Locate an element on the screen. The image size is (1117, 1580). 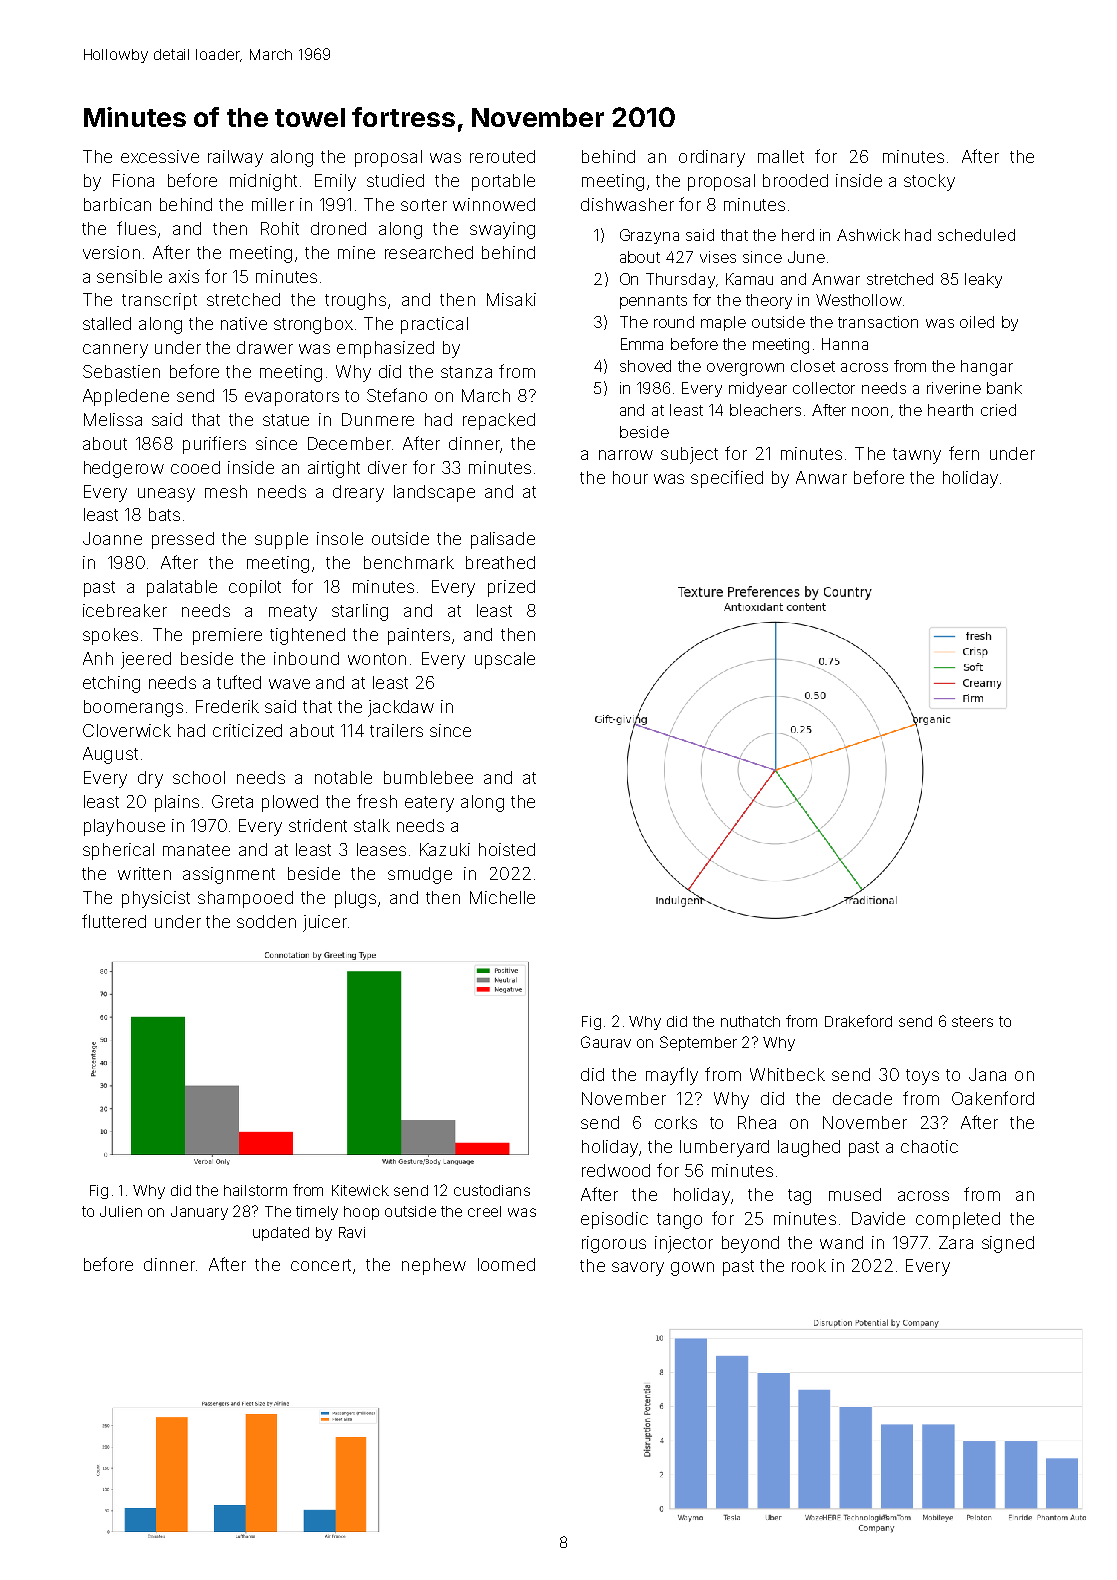
juicer is located at coordinates (325, 923).
